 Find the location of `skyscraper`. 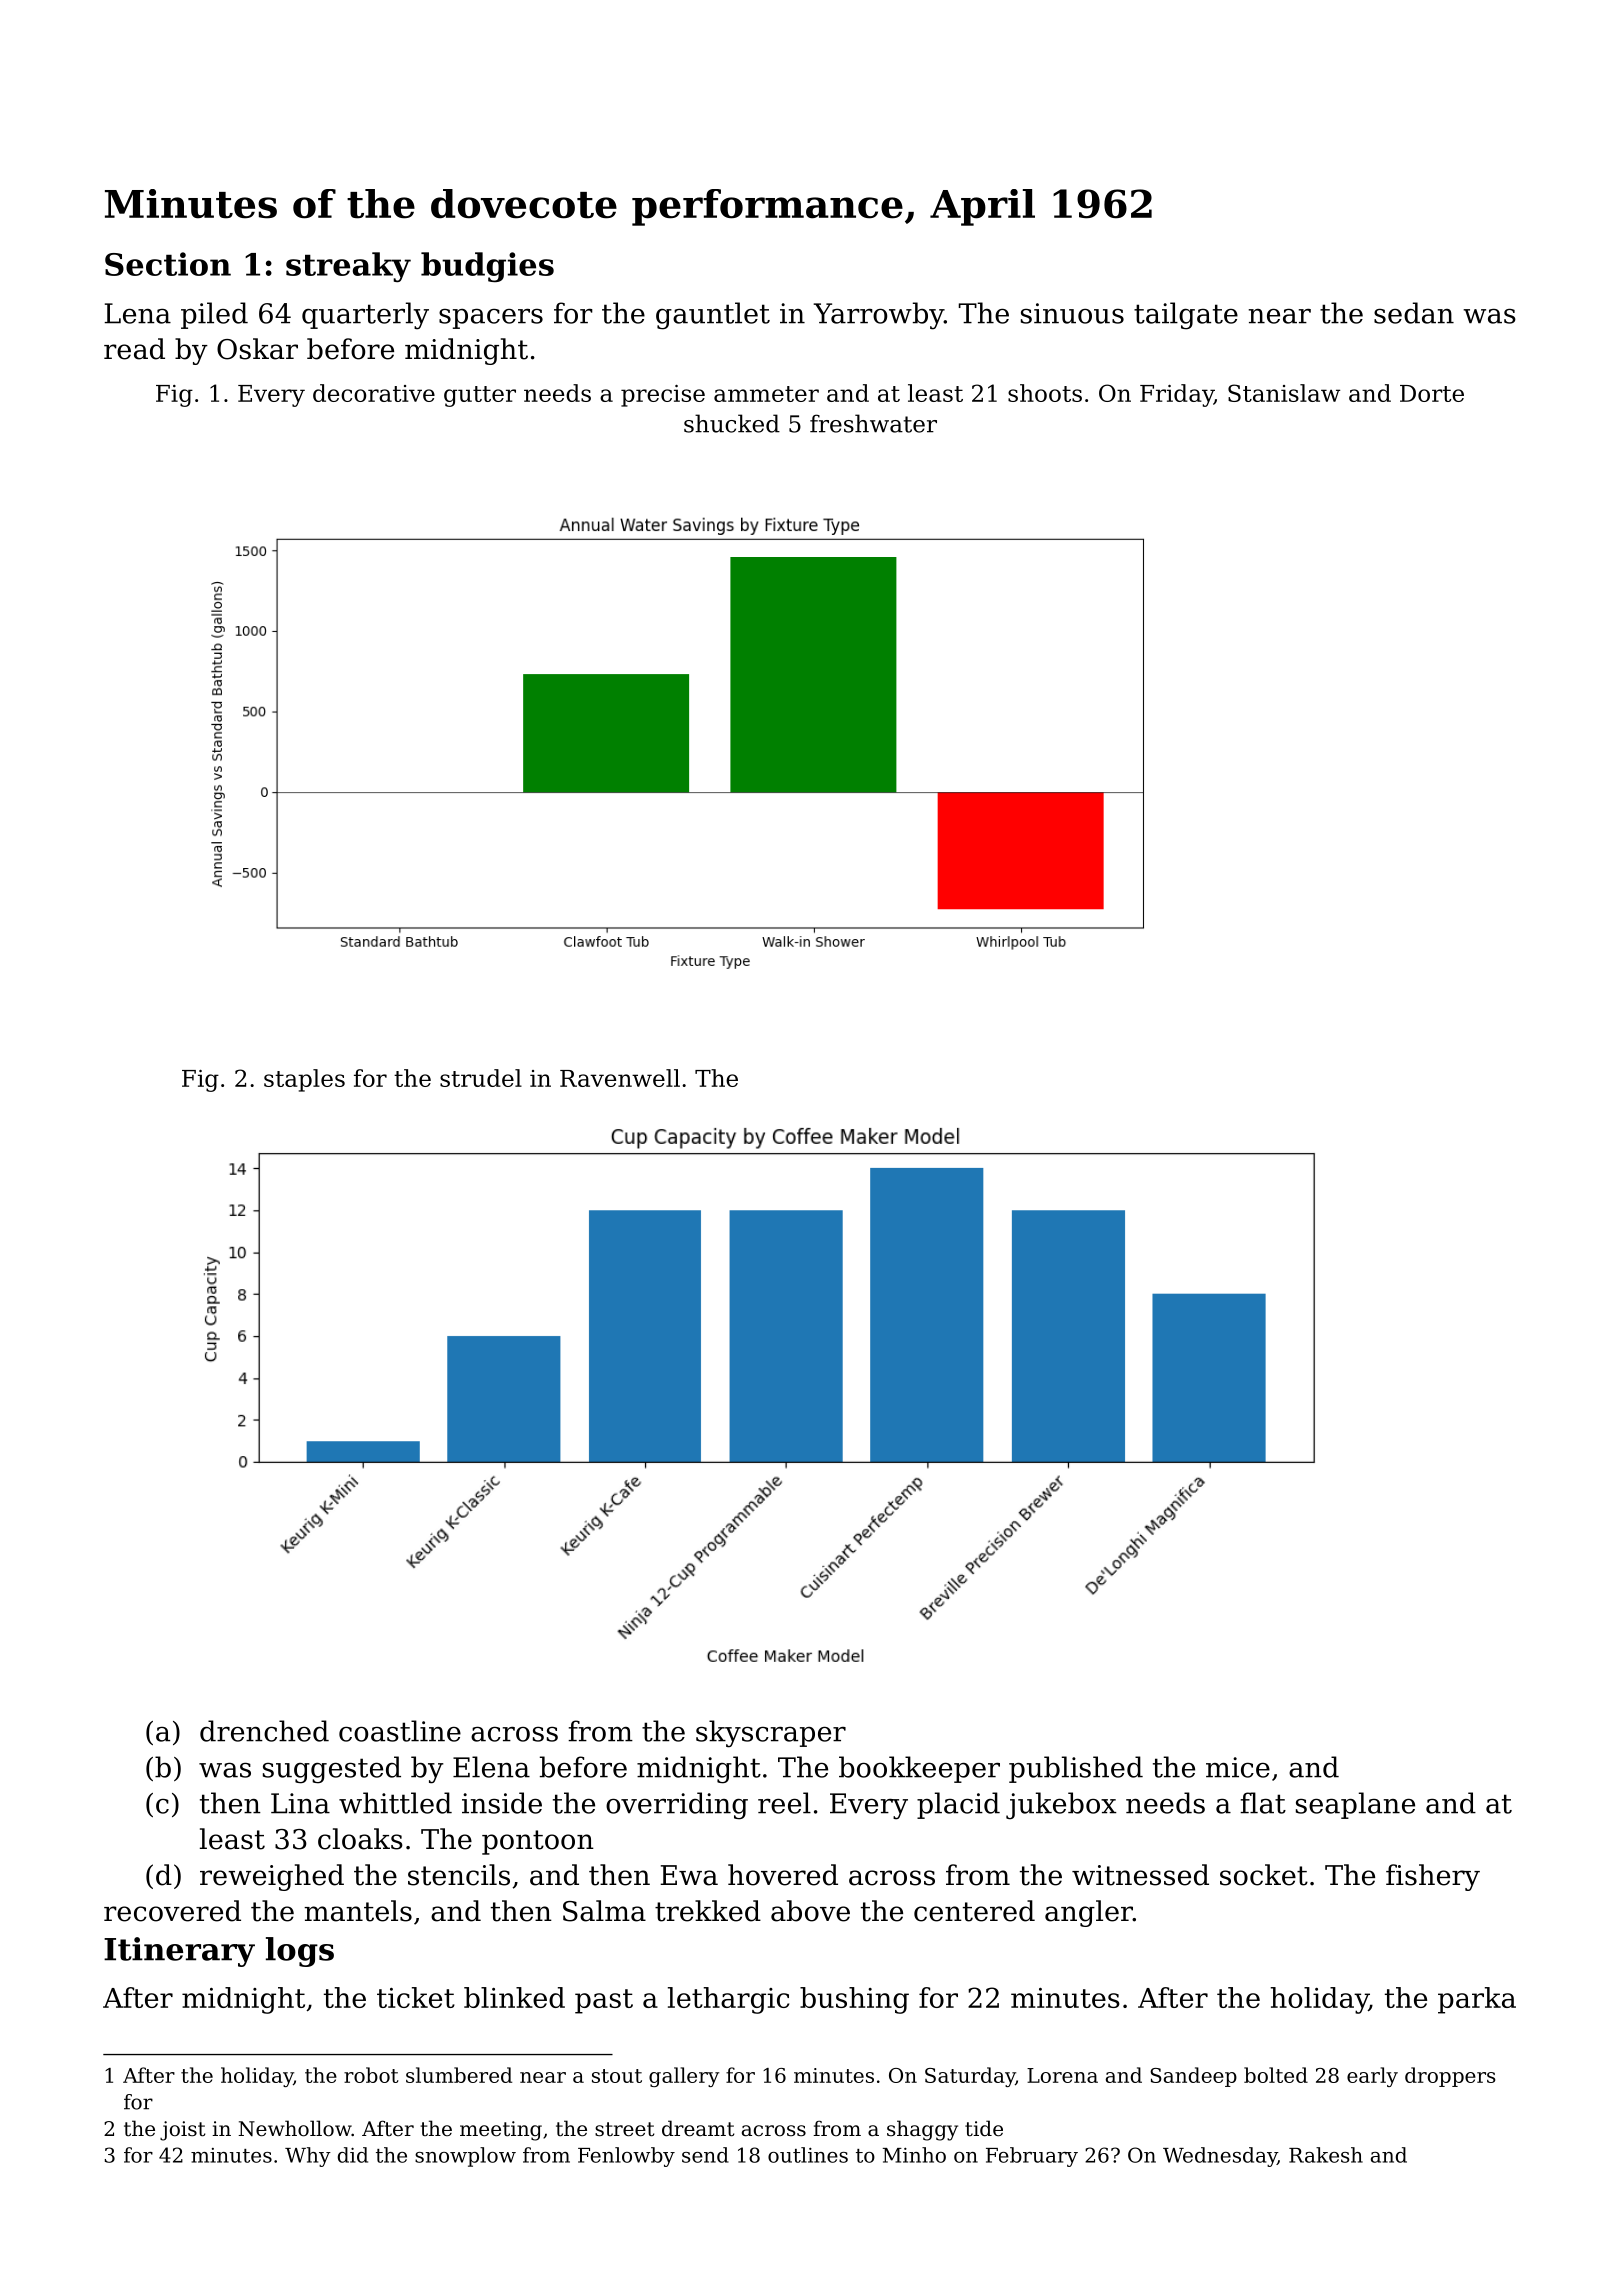

skyscraper is located at coordinates (771, 1734).
